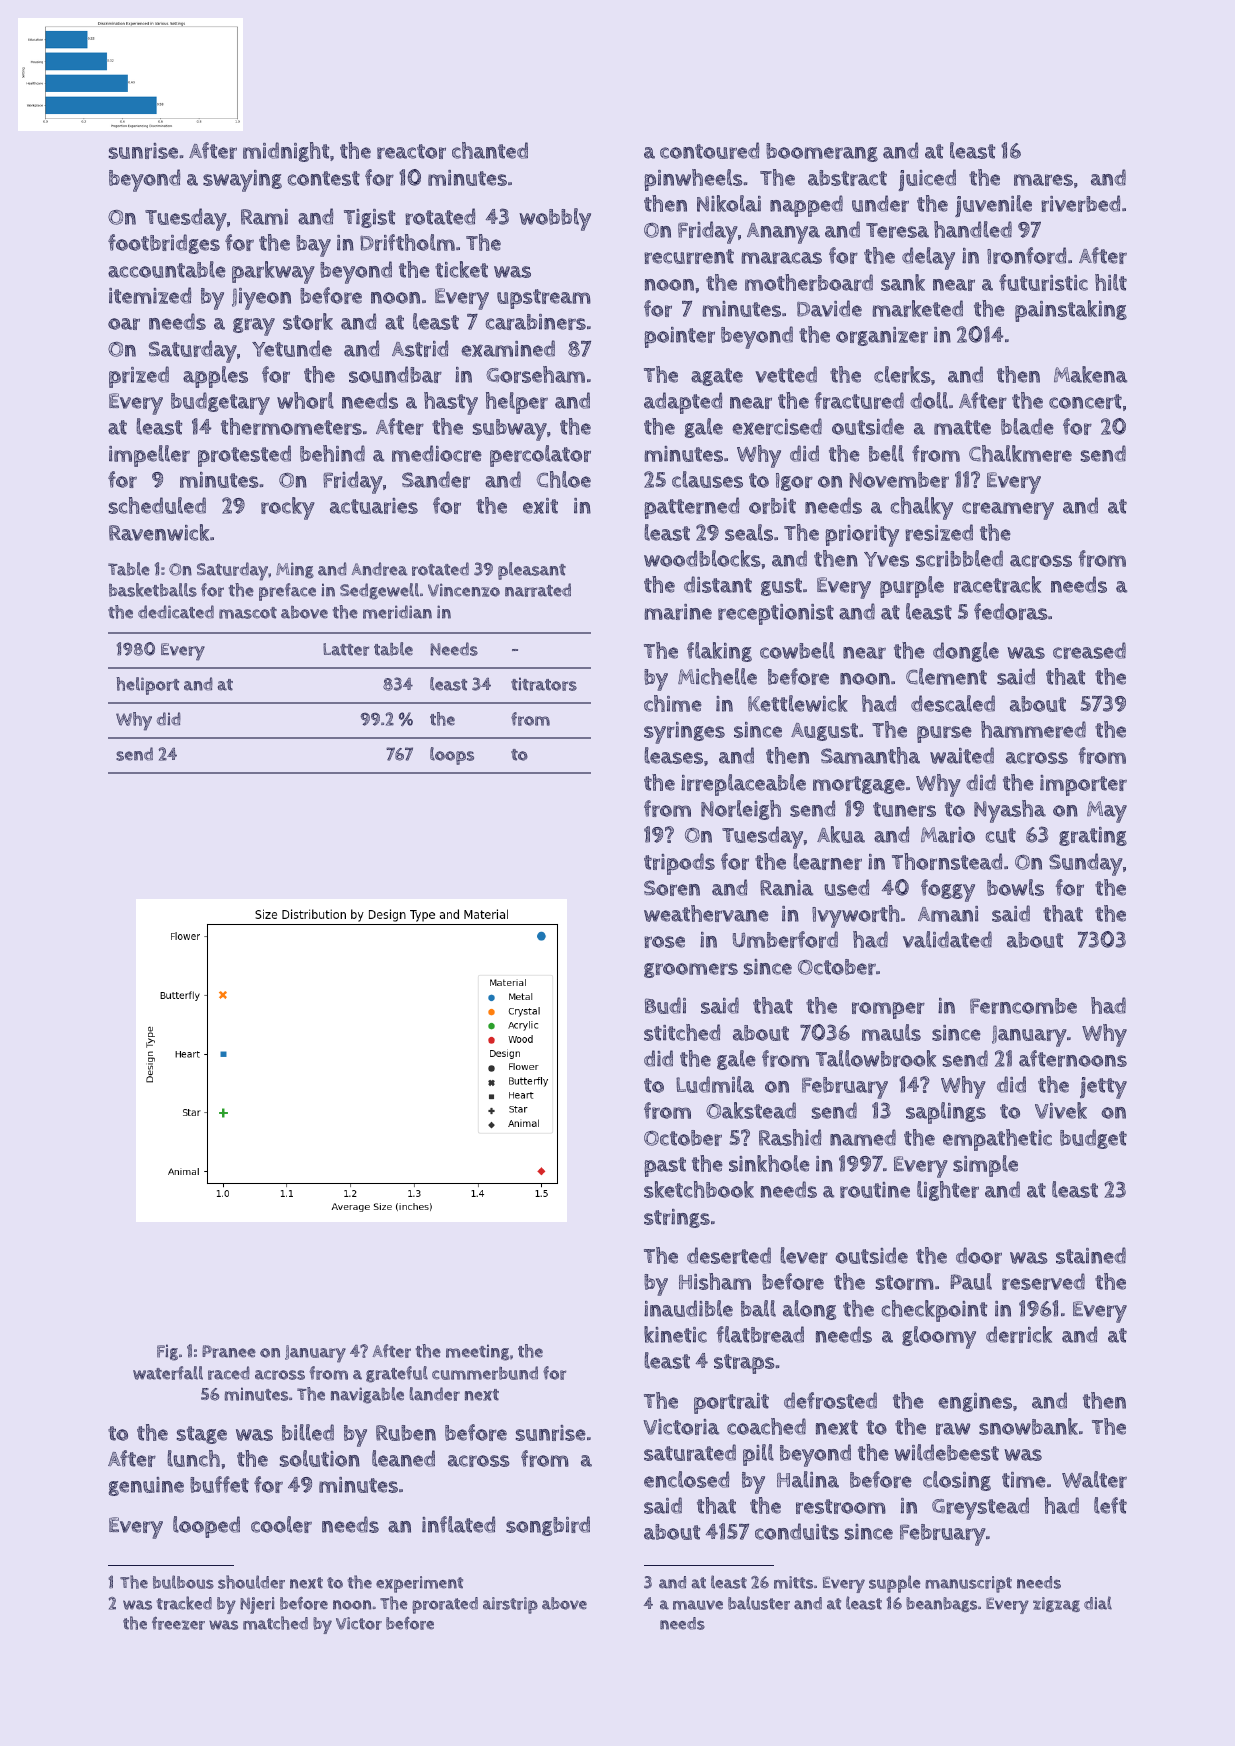 This screenshot has height=1746, width=1235. I want to click on airstrip, so click(510, 1605).
